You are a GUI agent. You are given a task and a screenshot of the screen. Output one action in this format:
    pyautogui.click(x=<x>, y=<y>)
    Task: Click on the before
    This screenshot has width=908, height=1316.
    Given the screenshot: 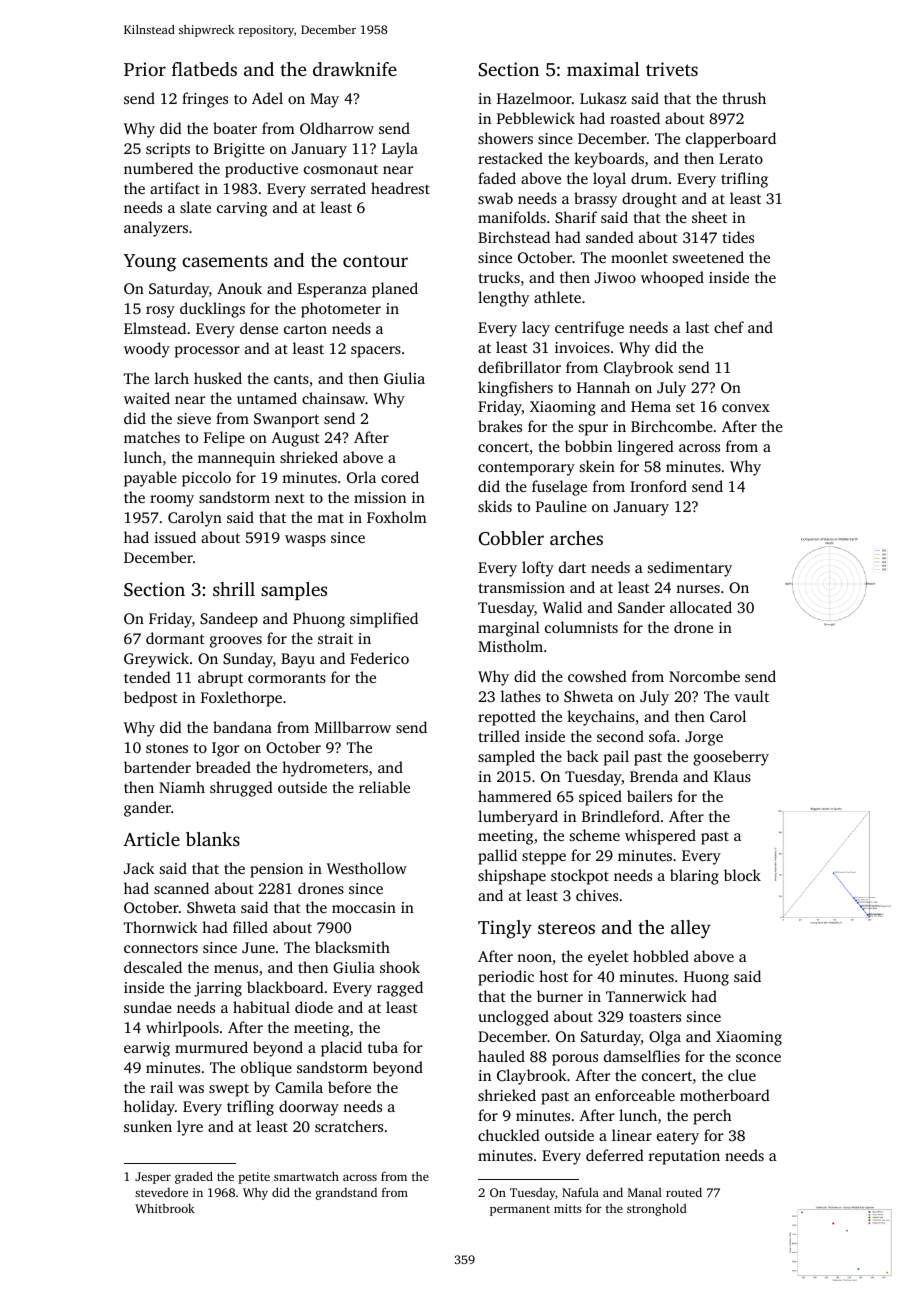 What is the action you would take?
    pyautogui.click(x=349, y=1087)
